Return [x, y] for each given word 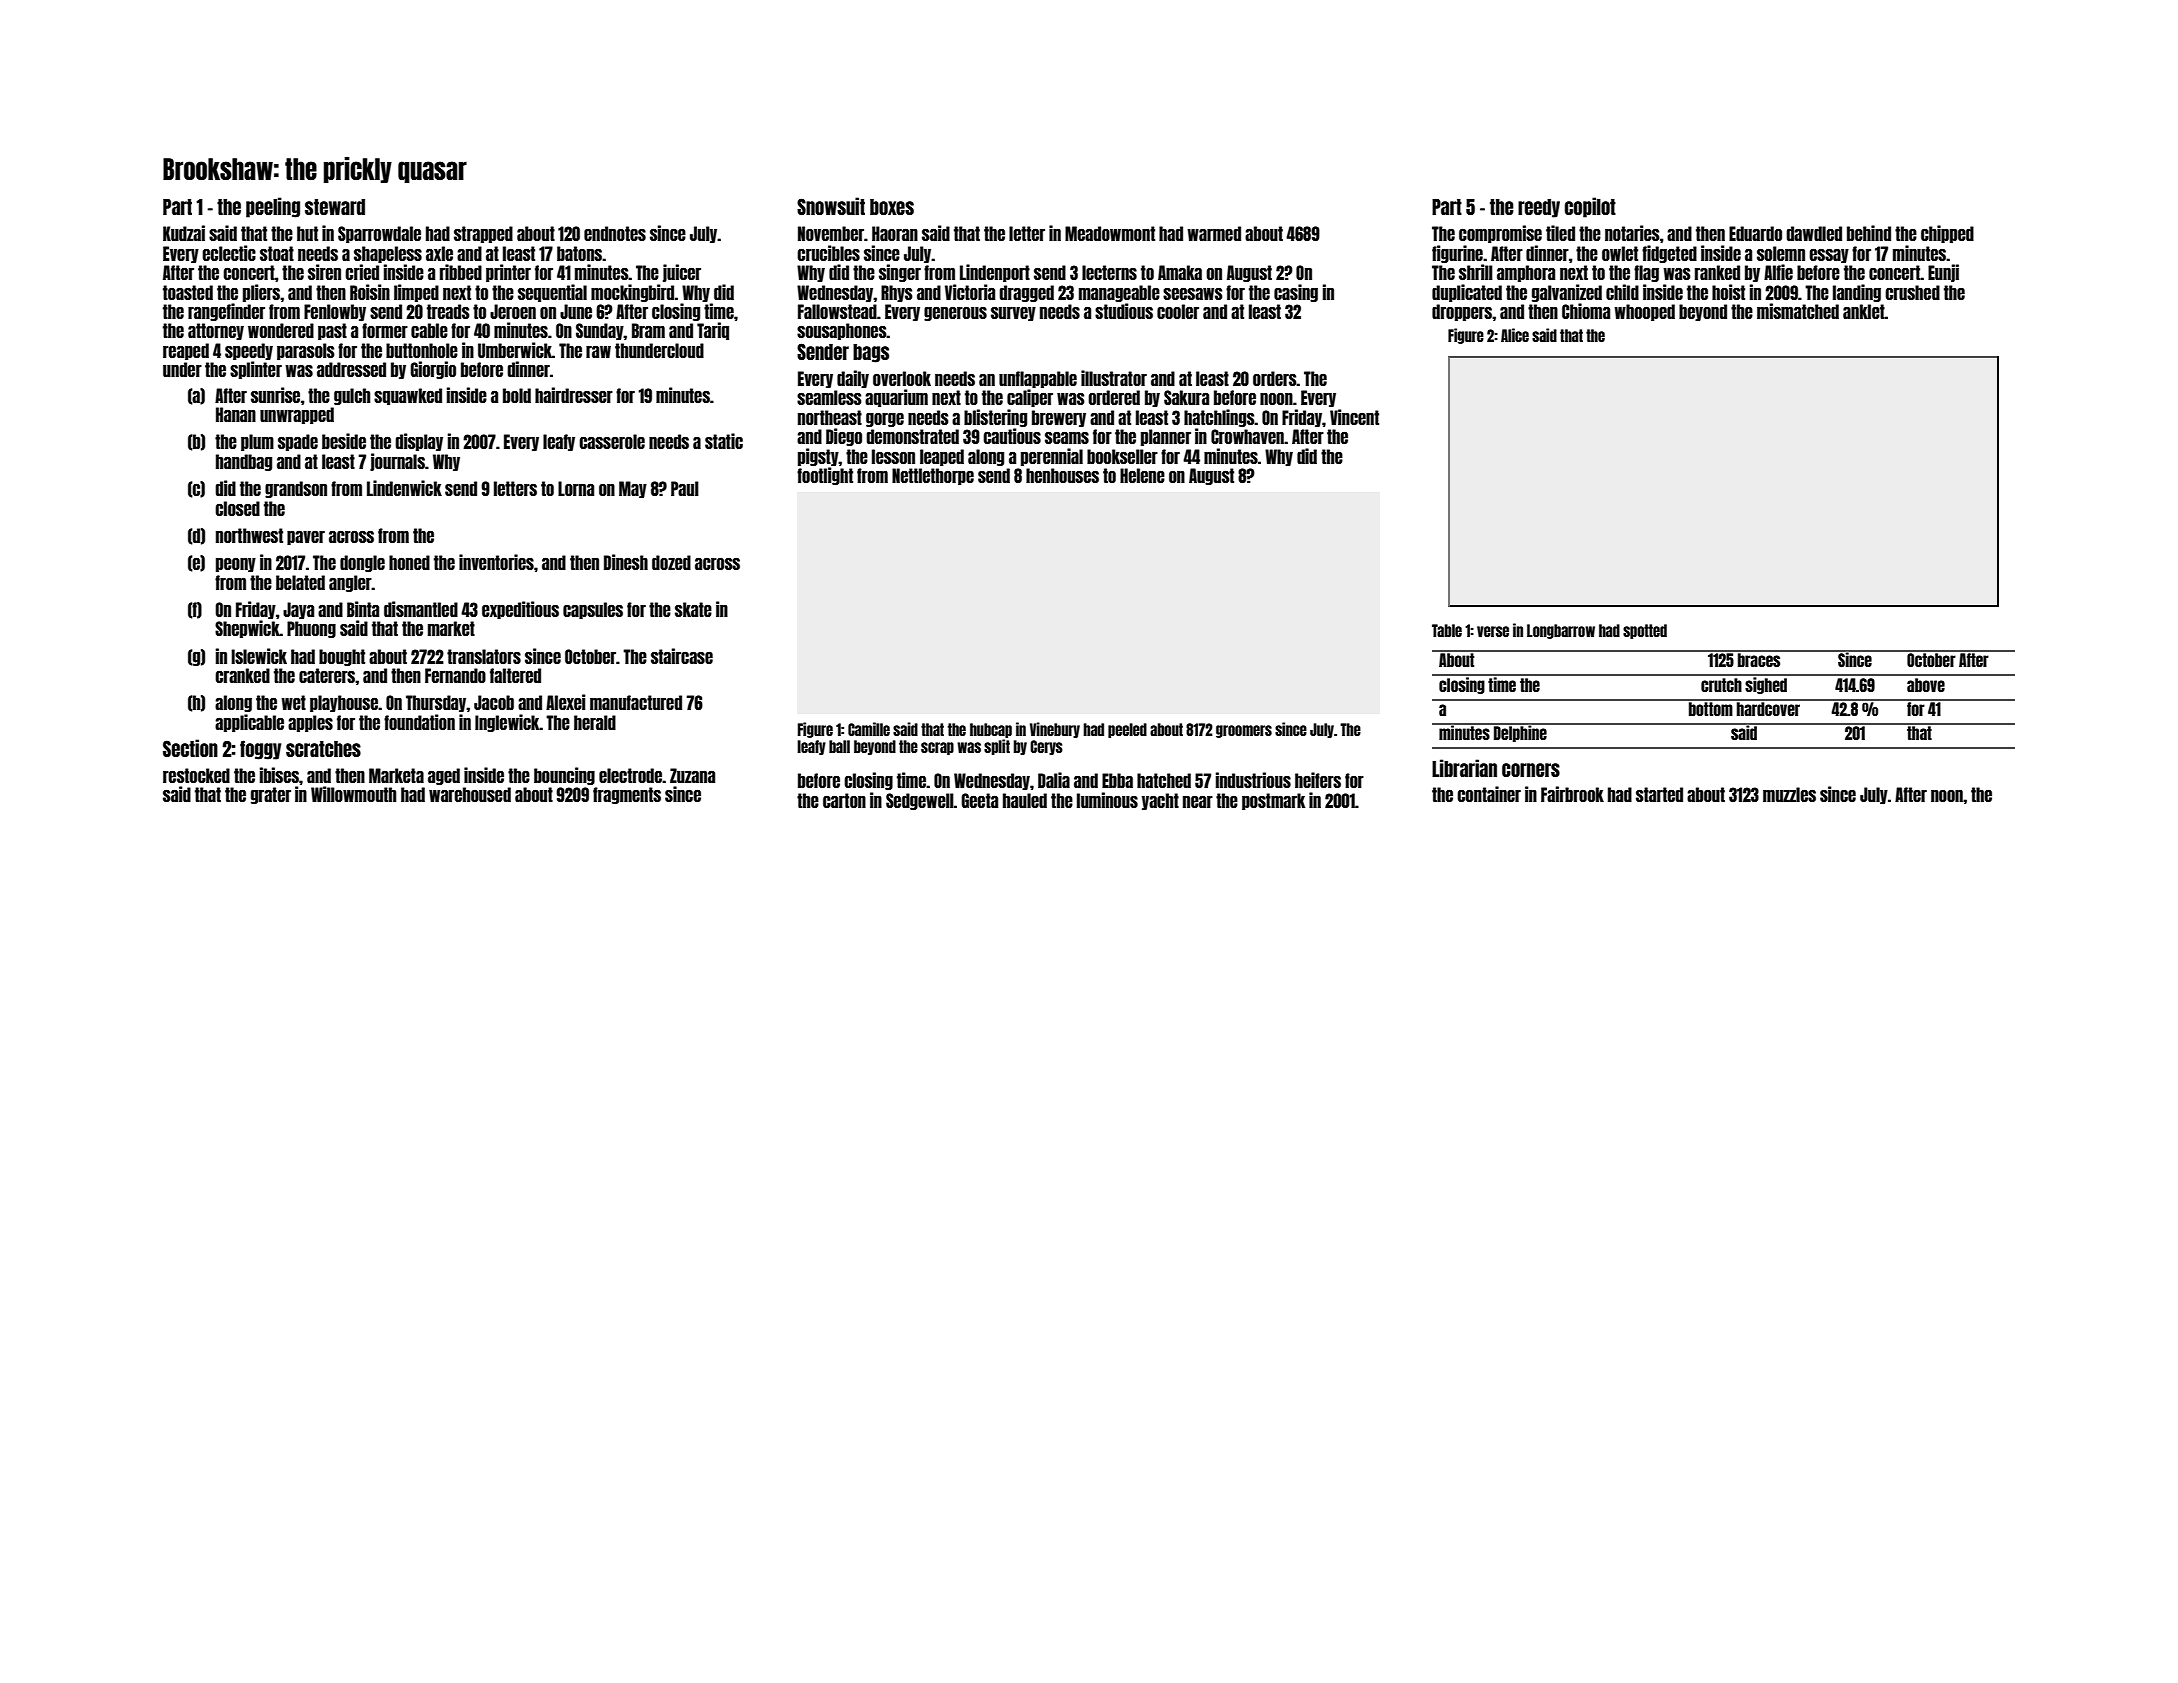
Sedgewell [920, 801]
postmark [1273, 801]
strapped [483, 234]
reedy [1539, 208]
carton [844, 800]
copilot [1590, 207]
